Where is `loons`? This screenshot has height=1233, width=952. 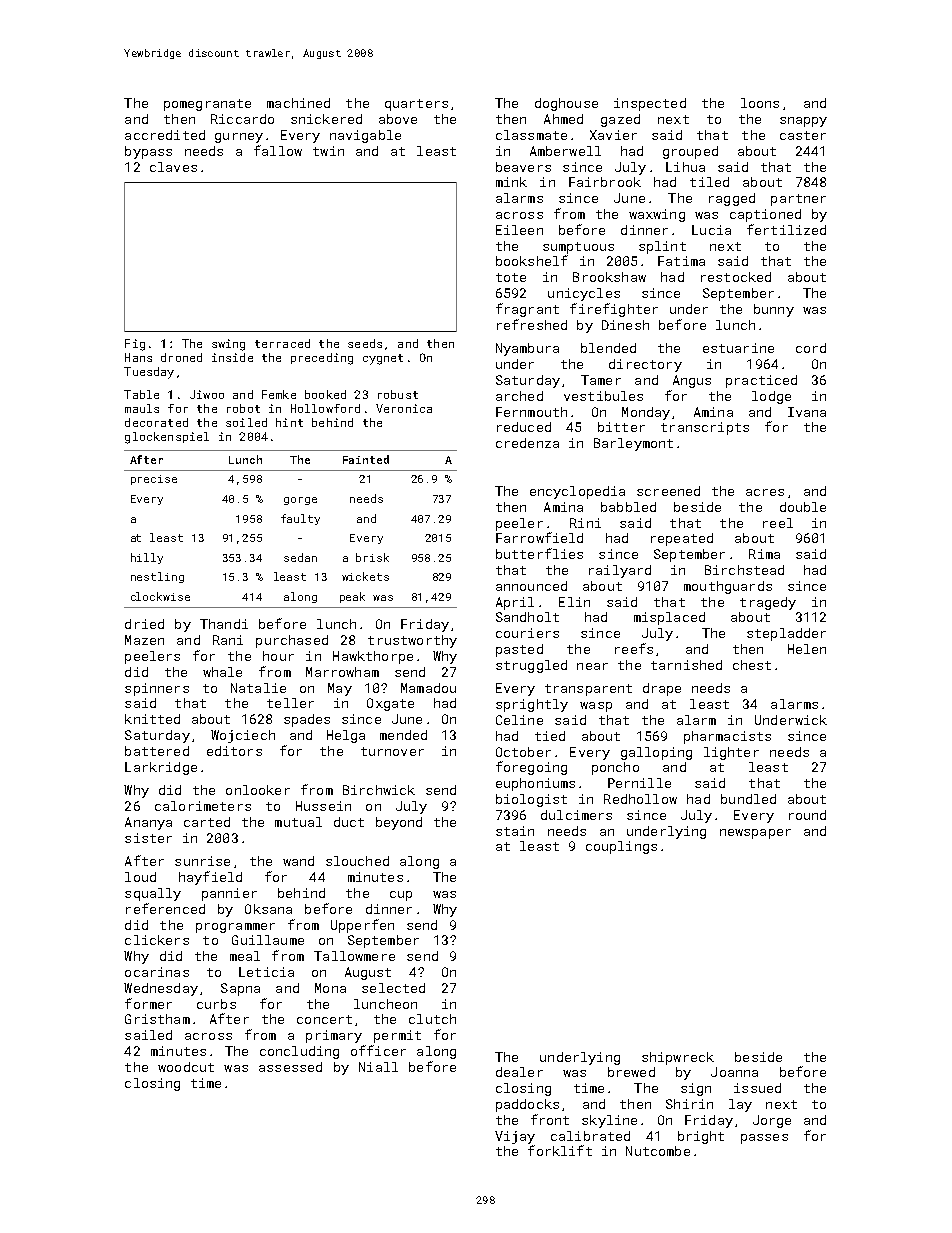 loons is located at coordinates (760, 103).
